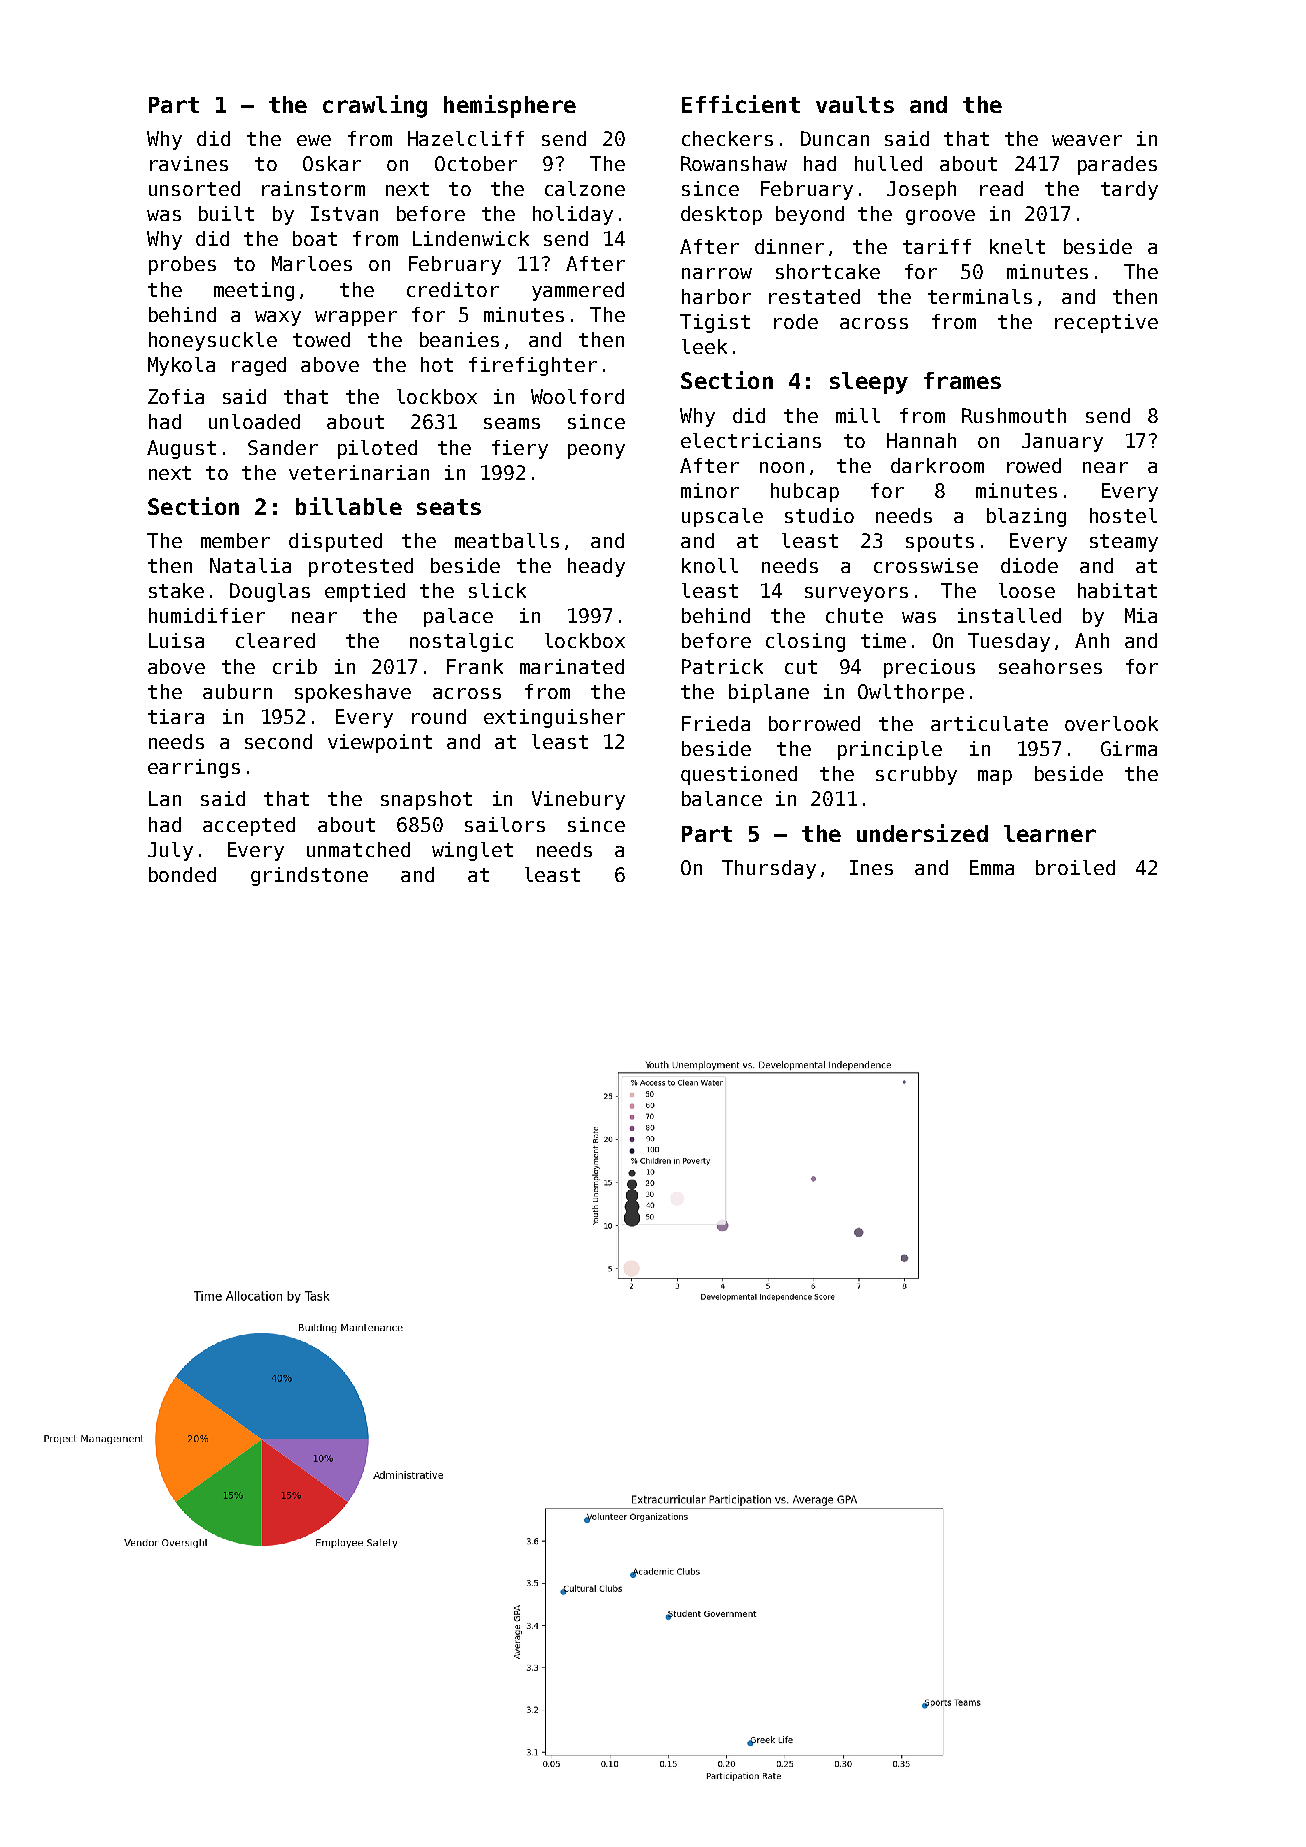  What do you see at coordinates (888, 163) in the screenshot?
I see `hulled` at bounding box center [888, 163].
